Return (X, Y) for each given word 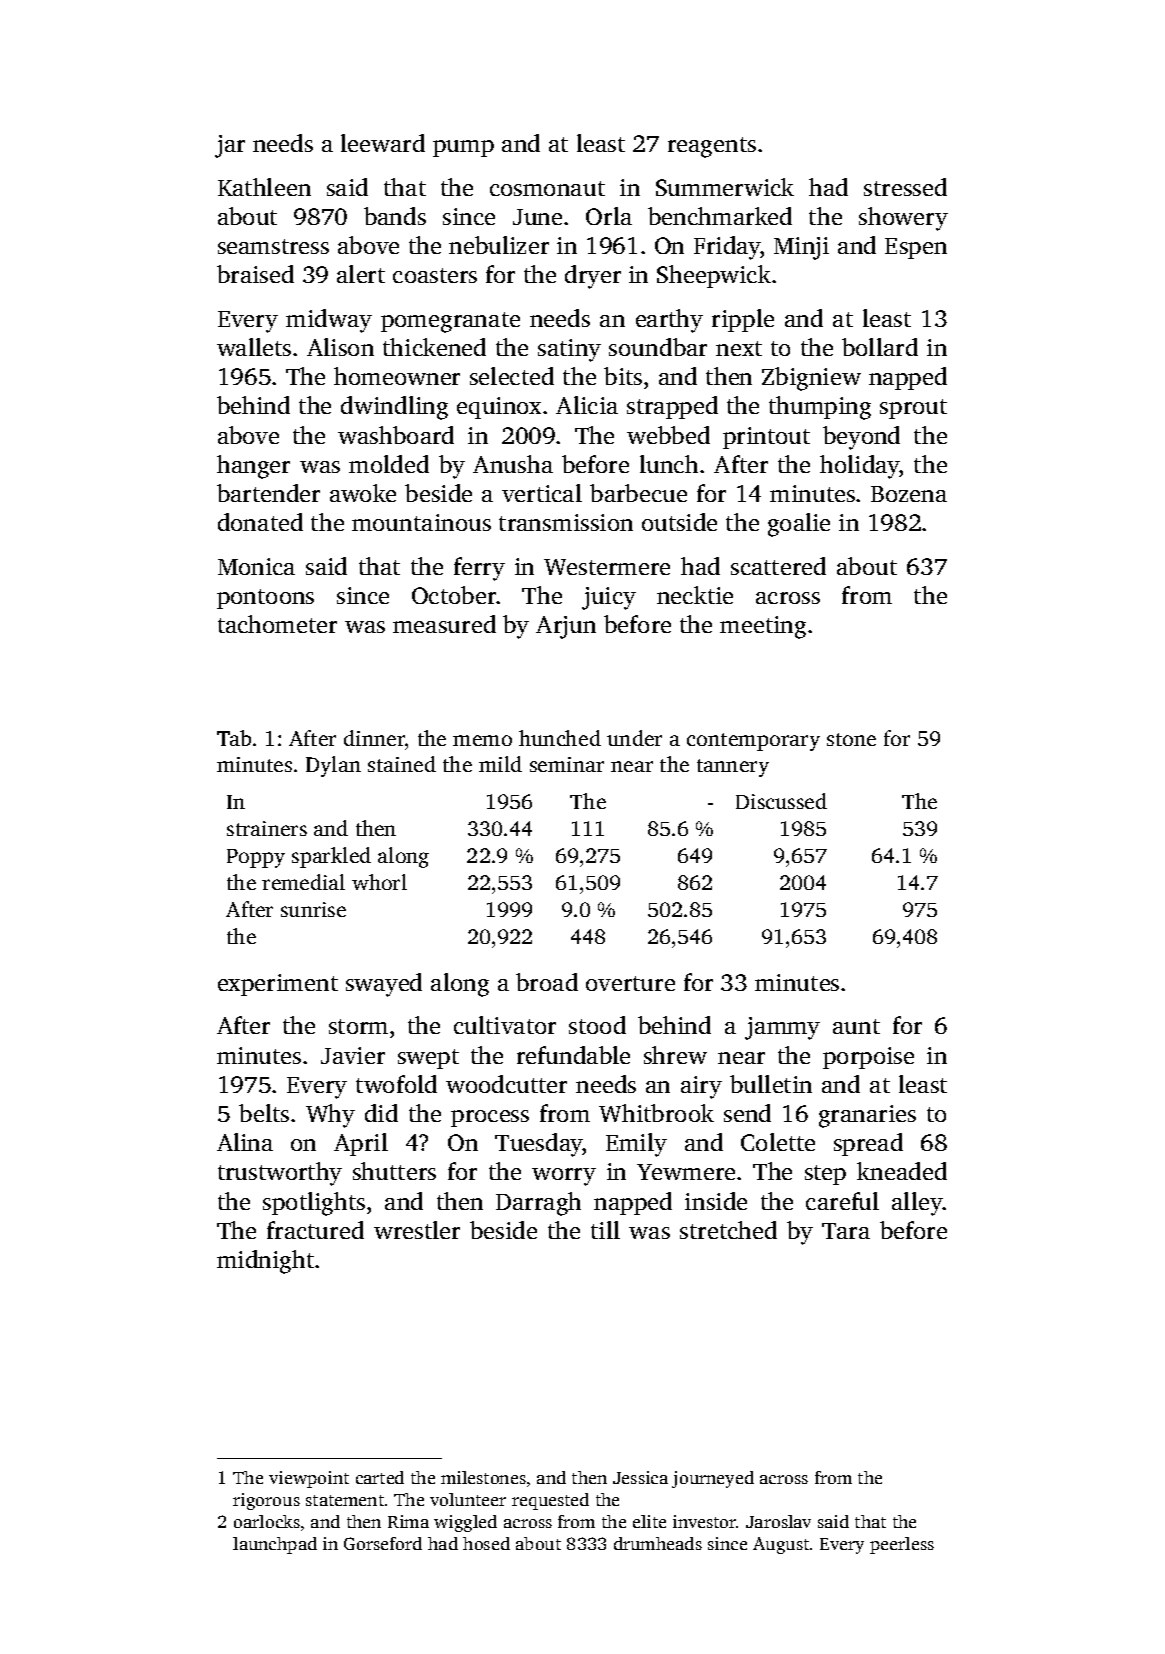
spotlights (314, 1204)
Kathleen (264, 187)
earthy (669, 321)
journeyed (713, 1479)
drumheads (658, 1543)
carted (380, 1477)
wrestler (417, 1230)
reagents (712, 147)
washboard (396, 435)
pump (463, 148)
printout (766, 438)
